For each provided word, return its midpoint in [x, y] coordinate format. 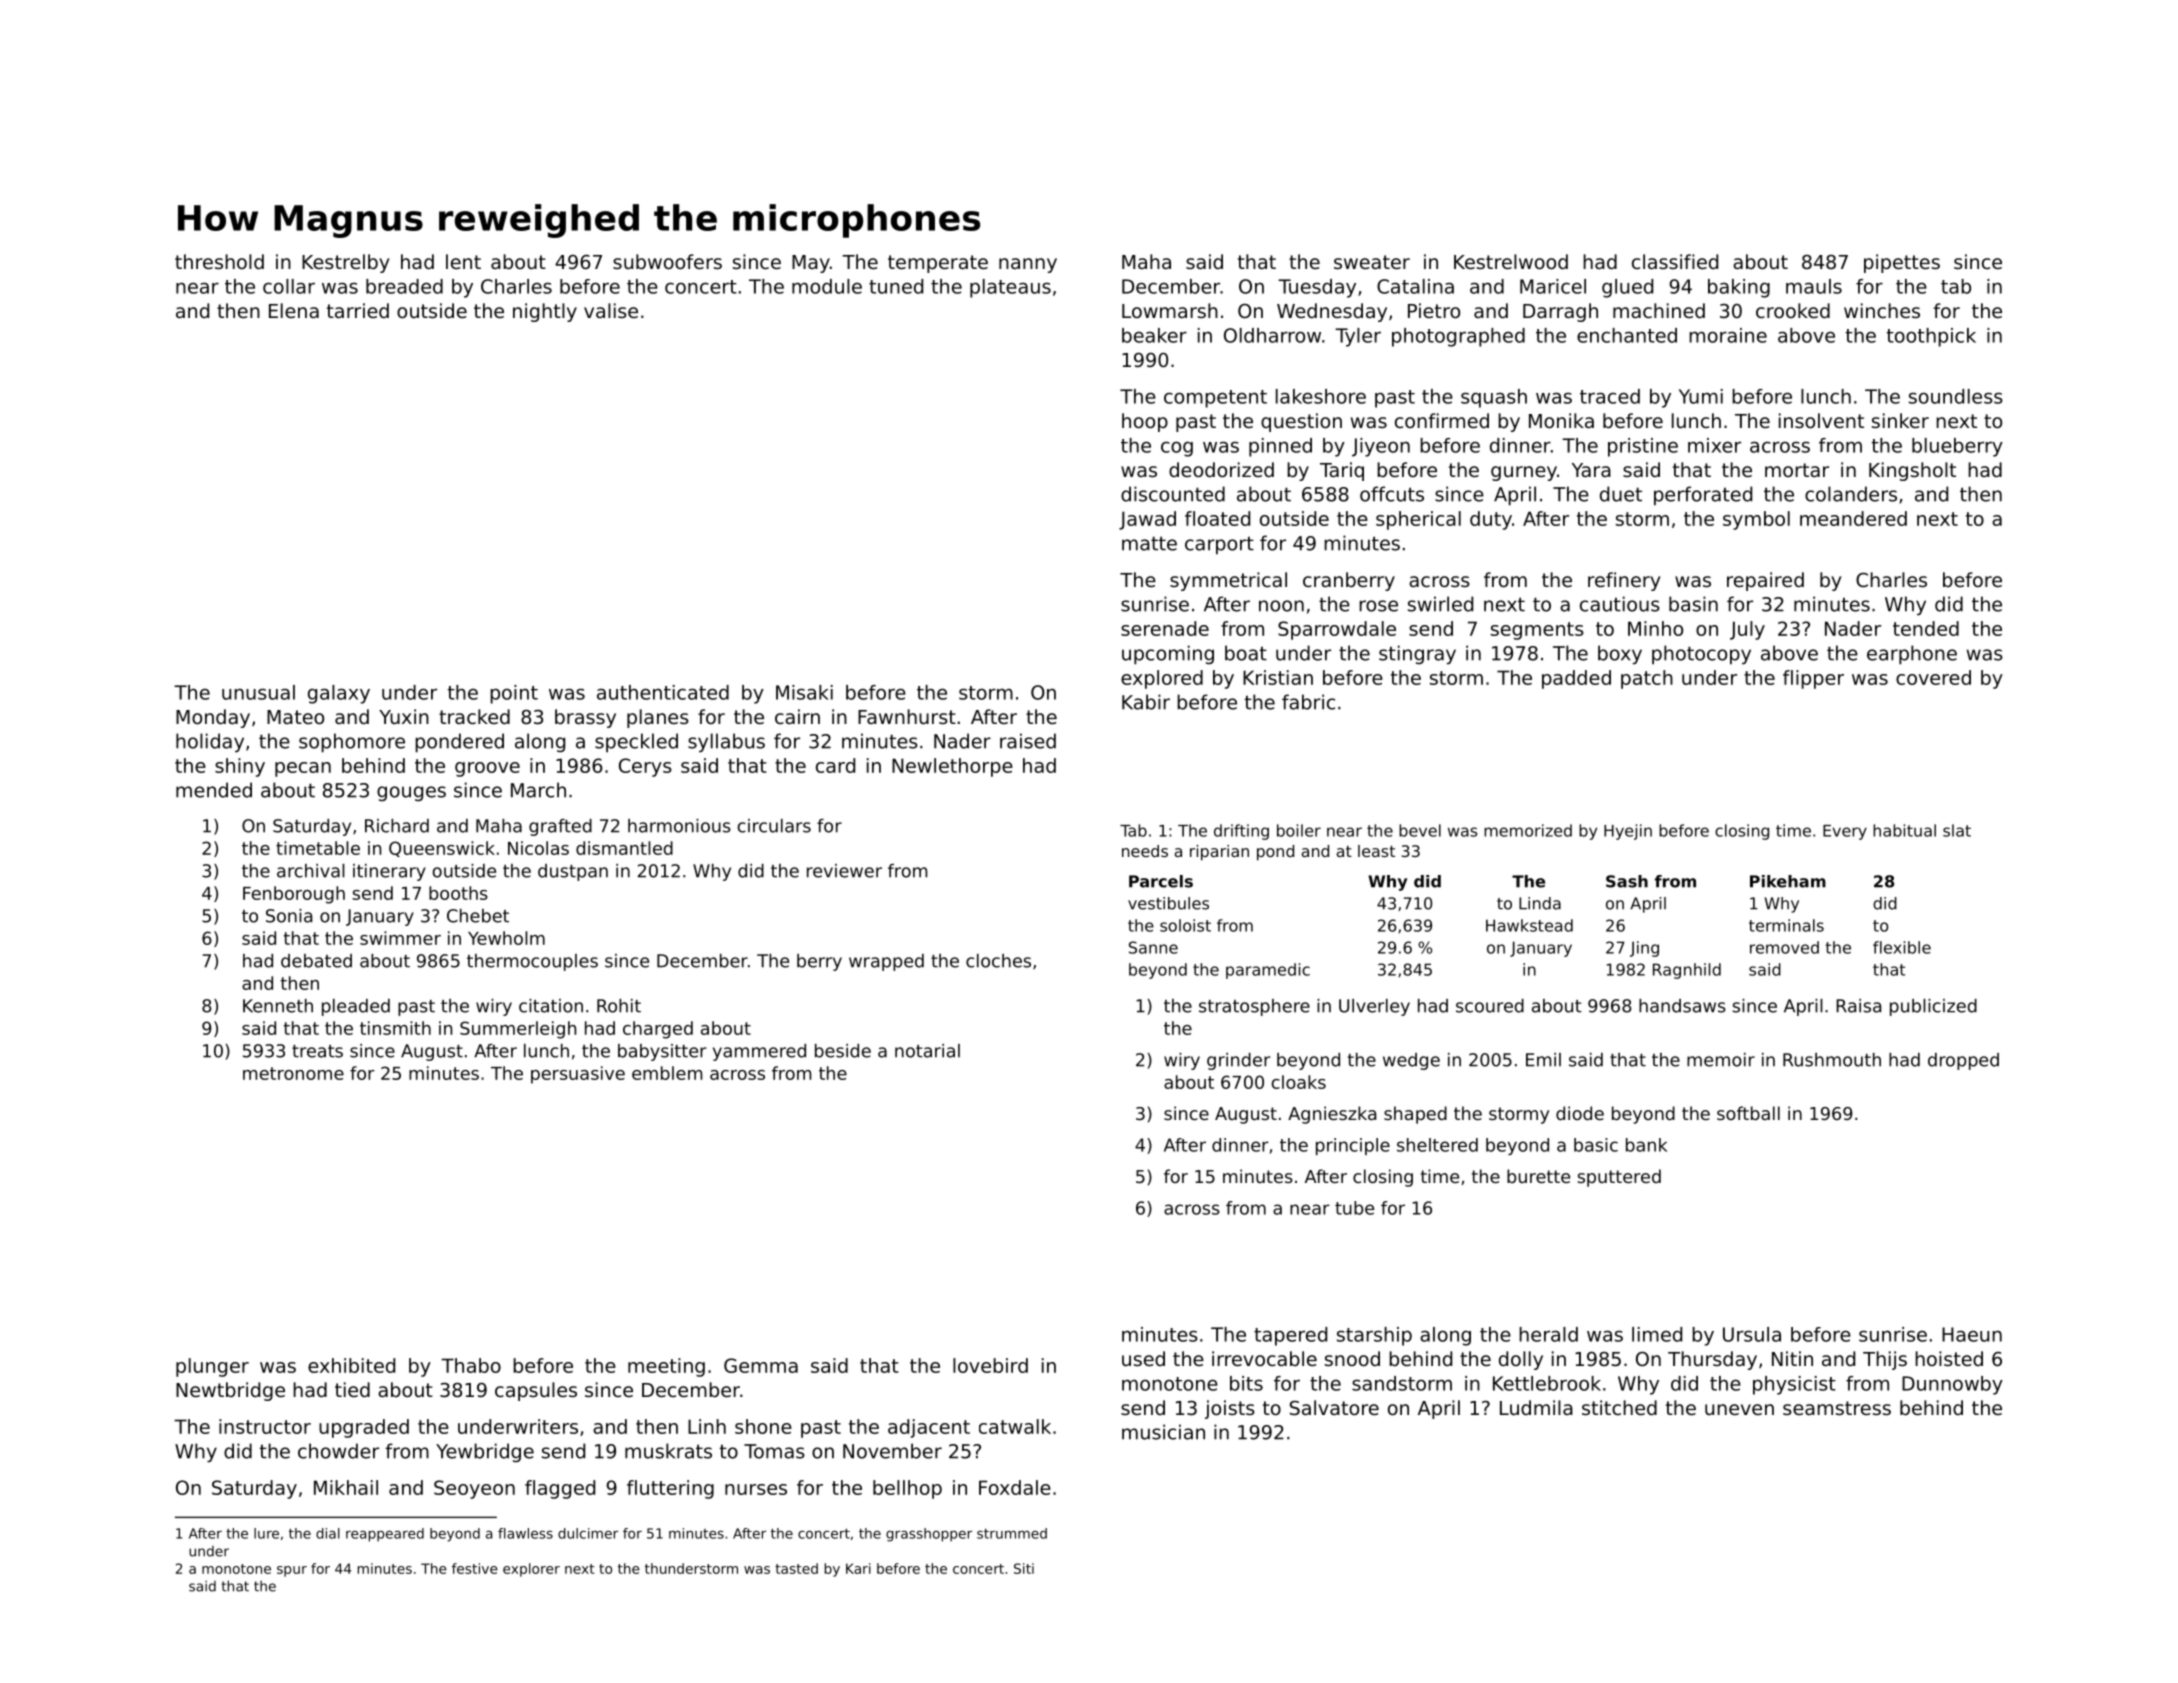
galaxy [339, 694]
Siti [1024, 1568]
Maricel [1553, 286]
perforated [1703, 496]
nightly [545, 312]
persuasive [578, 1075]
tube [1354, 1208]
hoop [1145, 422]
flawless [525, 1533]
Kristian [1278, 677]
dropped [1963, 1061]
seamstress [1837, 1408]
